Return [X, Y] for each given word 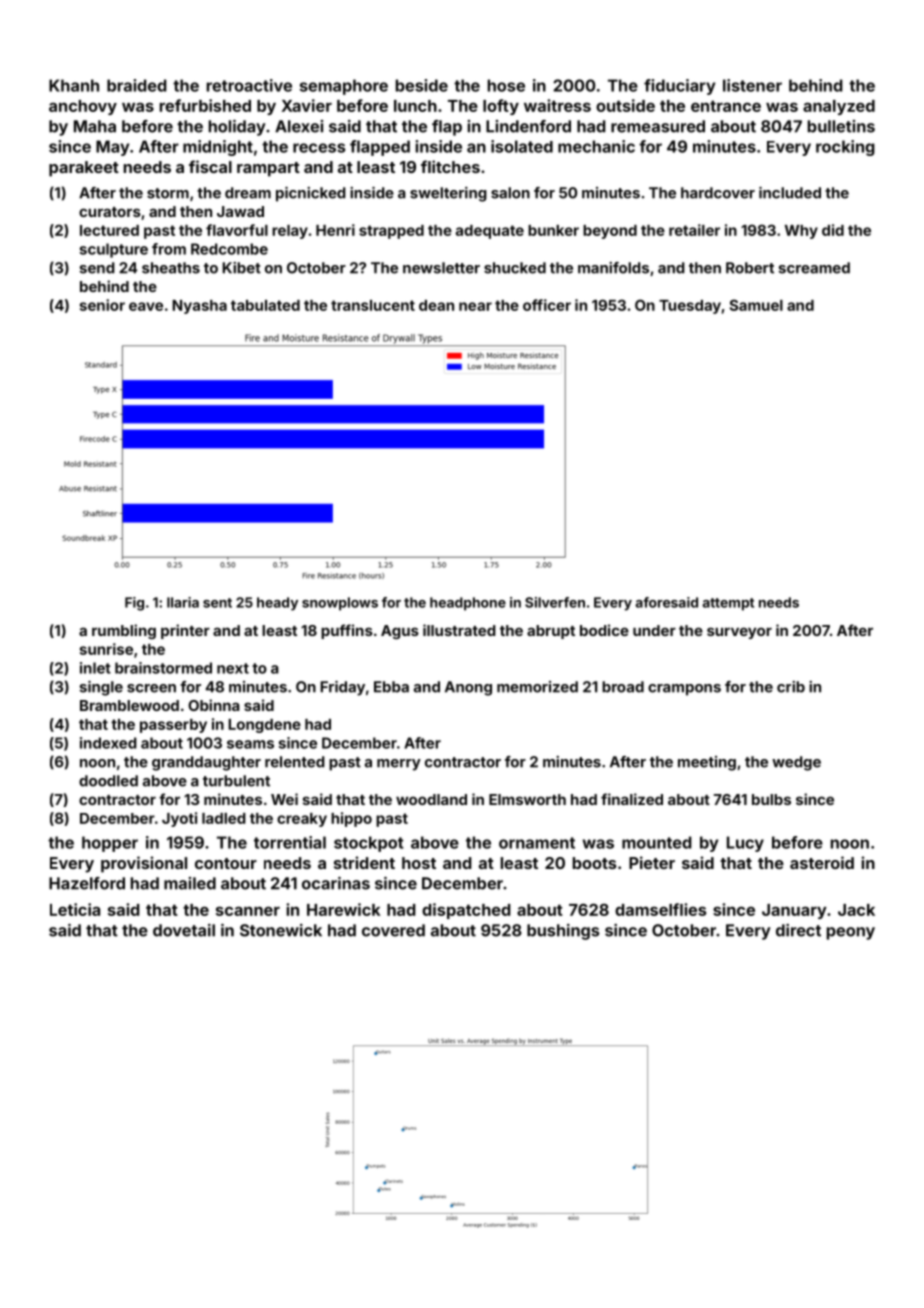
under [654, 630]
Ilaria [183, 602]
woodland [431, 799]
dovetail [184, 930]
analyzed [839, 107]
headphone [468, 604]
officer [547, 305]
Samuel [756, 305]
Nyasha [199, 307]
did [833, 230]
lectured [109, 230]
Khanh [74, 85]
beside [422, 85]
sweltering [448, 194]
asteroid [822, 862]
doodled [108, 781]
